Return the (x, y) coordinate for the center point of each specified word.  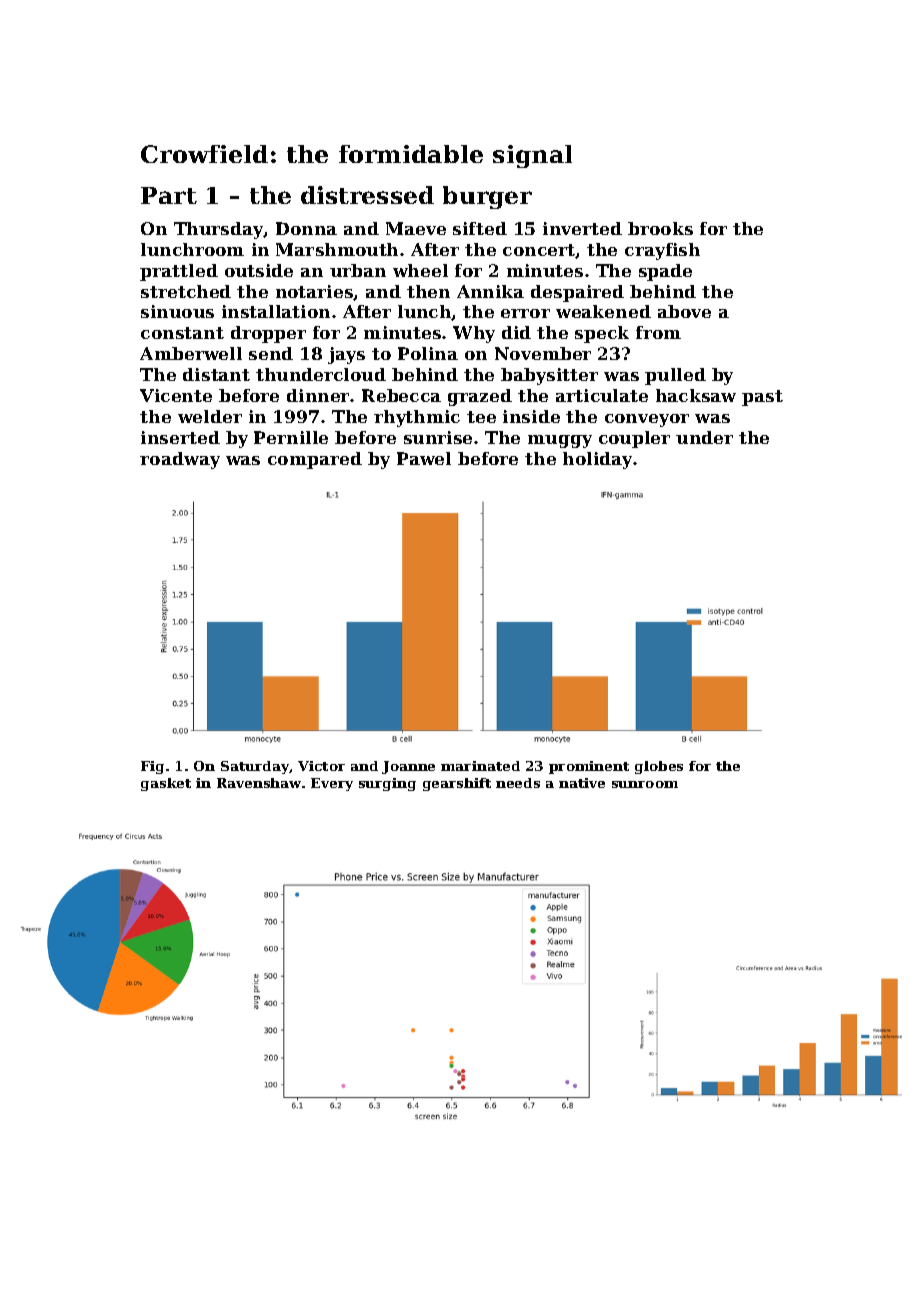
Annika (490, 291)
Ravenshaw (259, 783)
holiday (598, 460)
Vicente (176, 395)
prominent (589, 767)
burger (487, 197)
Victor (321, 766)
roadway (180, 460)
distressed (367, 195)
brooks (660, 228)
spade (665, 272)
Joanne (408, 767)
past (762, 398)
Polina (428, 353)
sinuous (177, 311)
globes (659, 767)
